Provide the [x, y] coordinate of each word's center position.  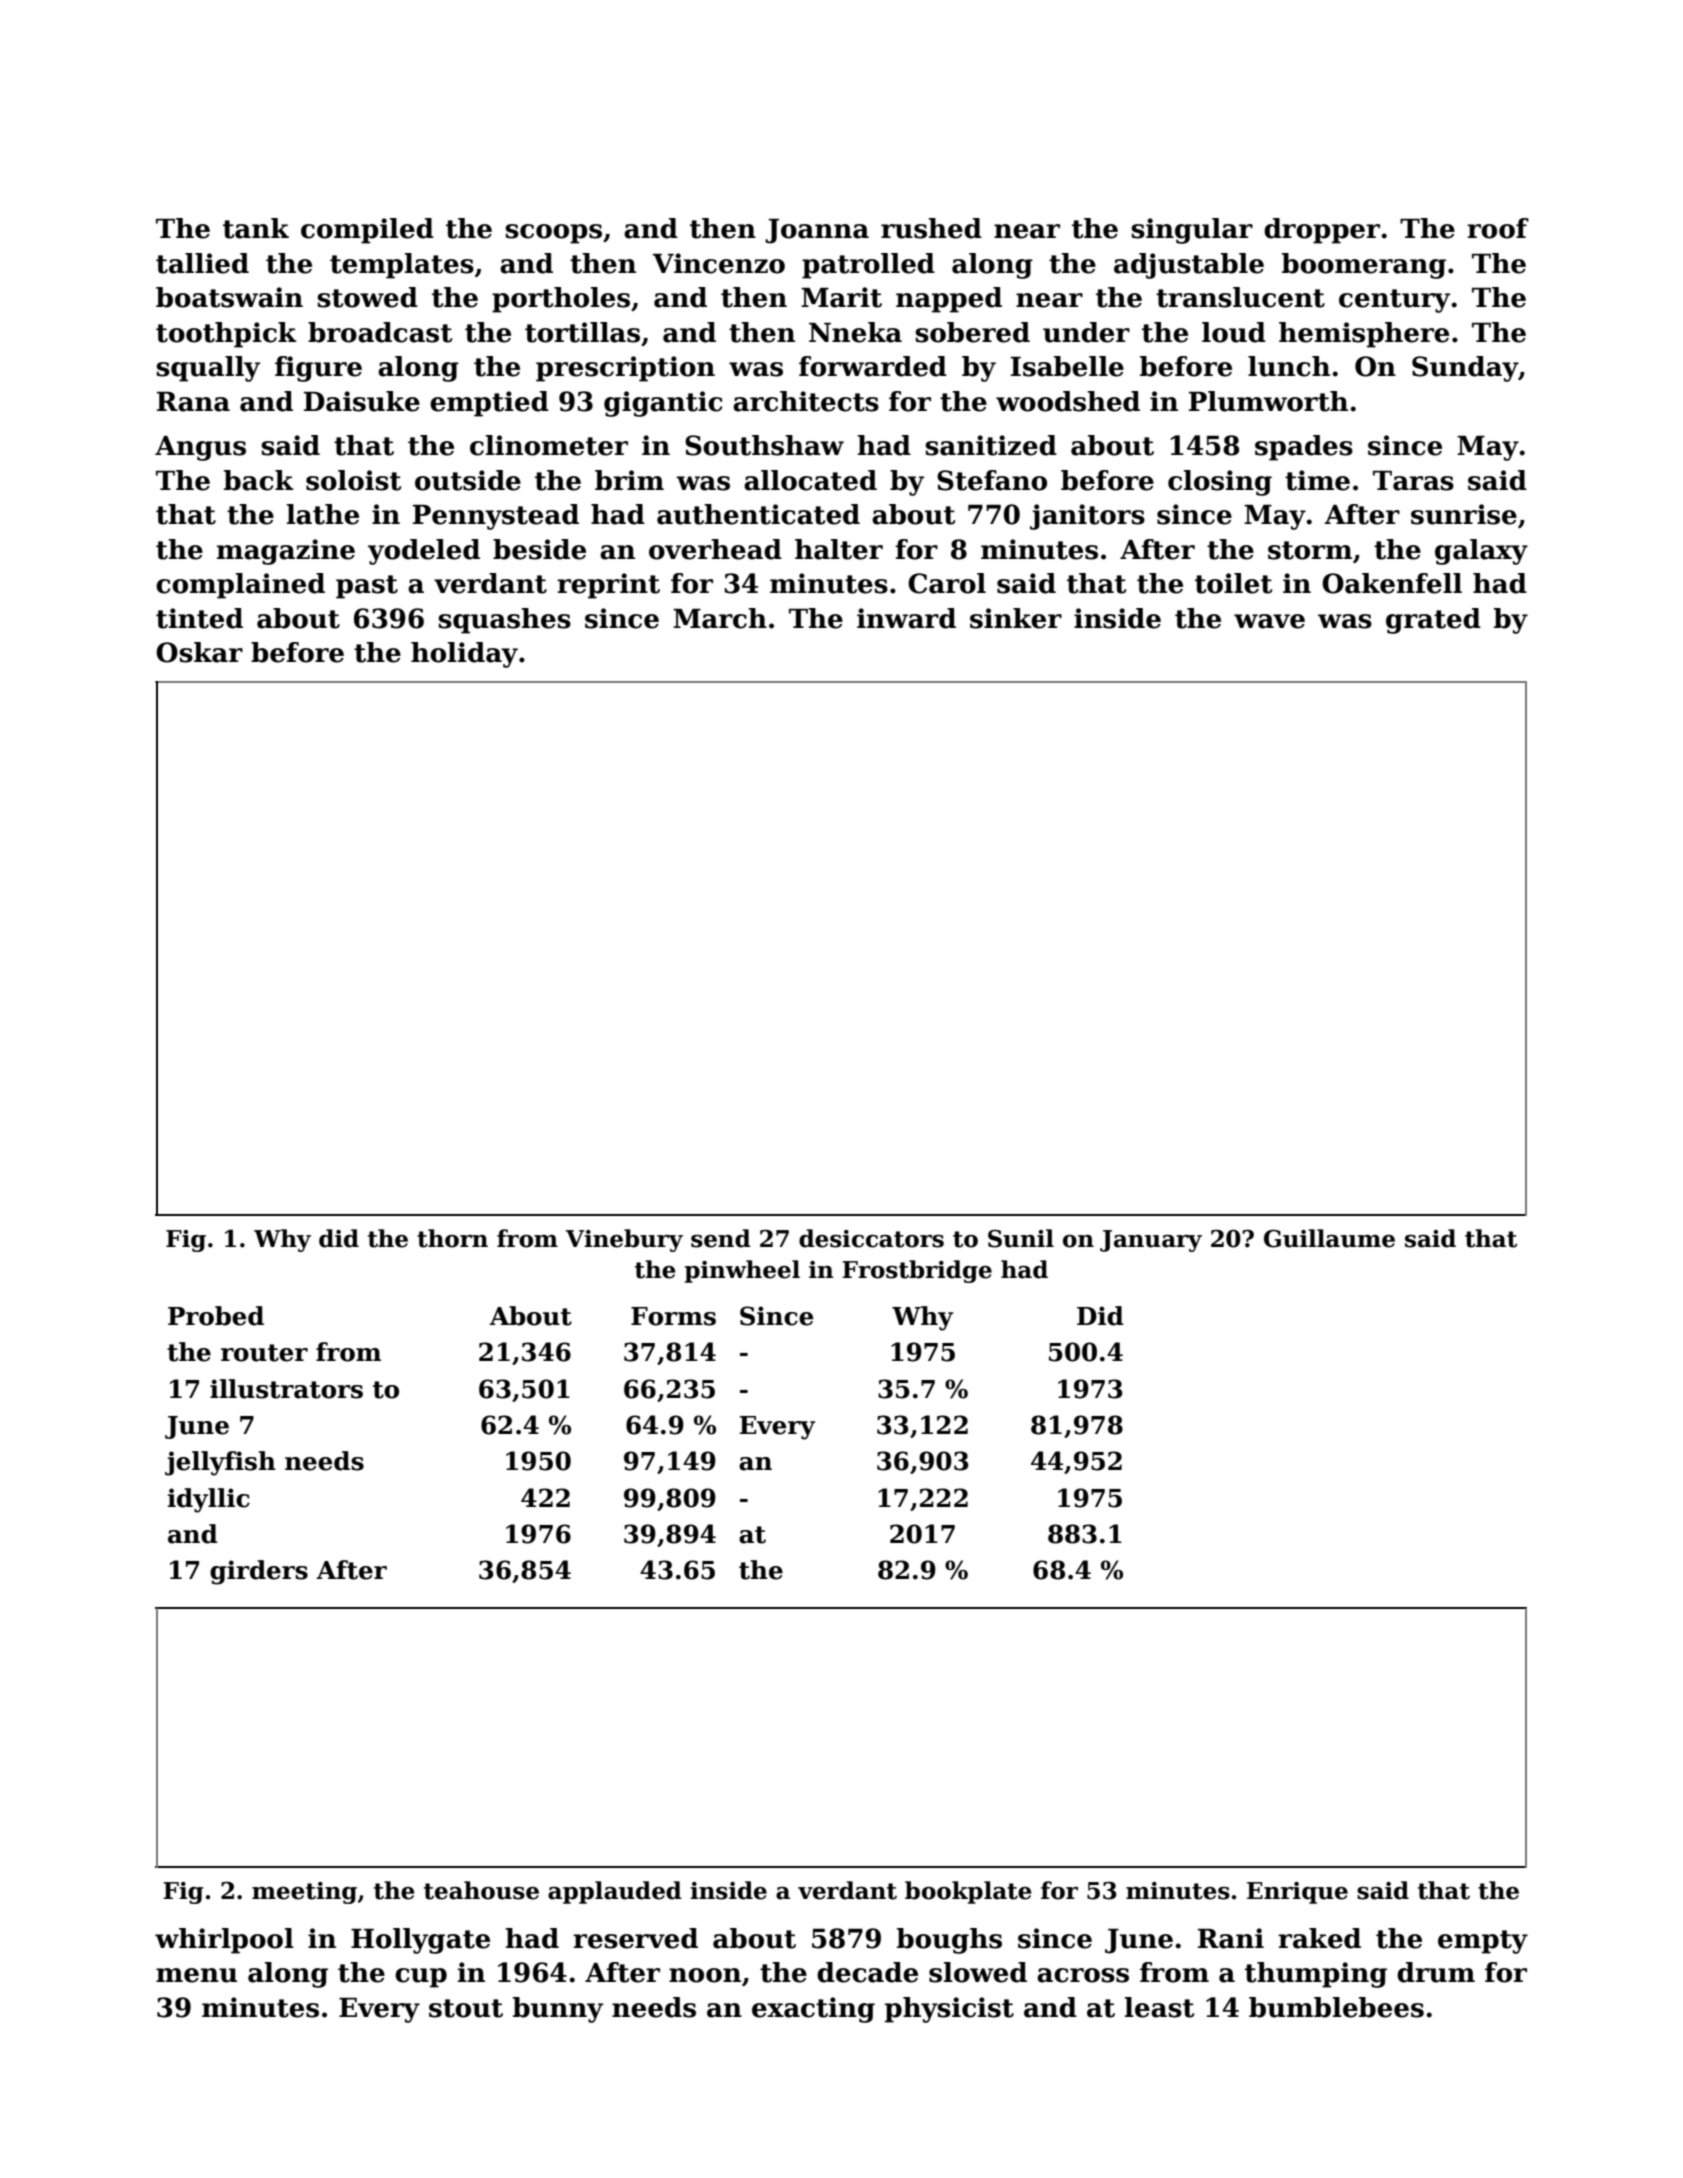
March [720, 618]
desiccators [871, 1238]
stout [466, 2008]
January [1151, 1241]
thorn [452, 1238]
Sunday [1465, 369]
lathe [323, 514]
